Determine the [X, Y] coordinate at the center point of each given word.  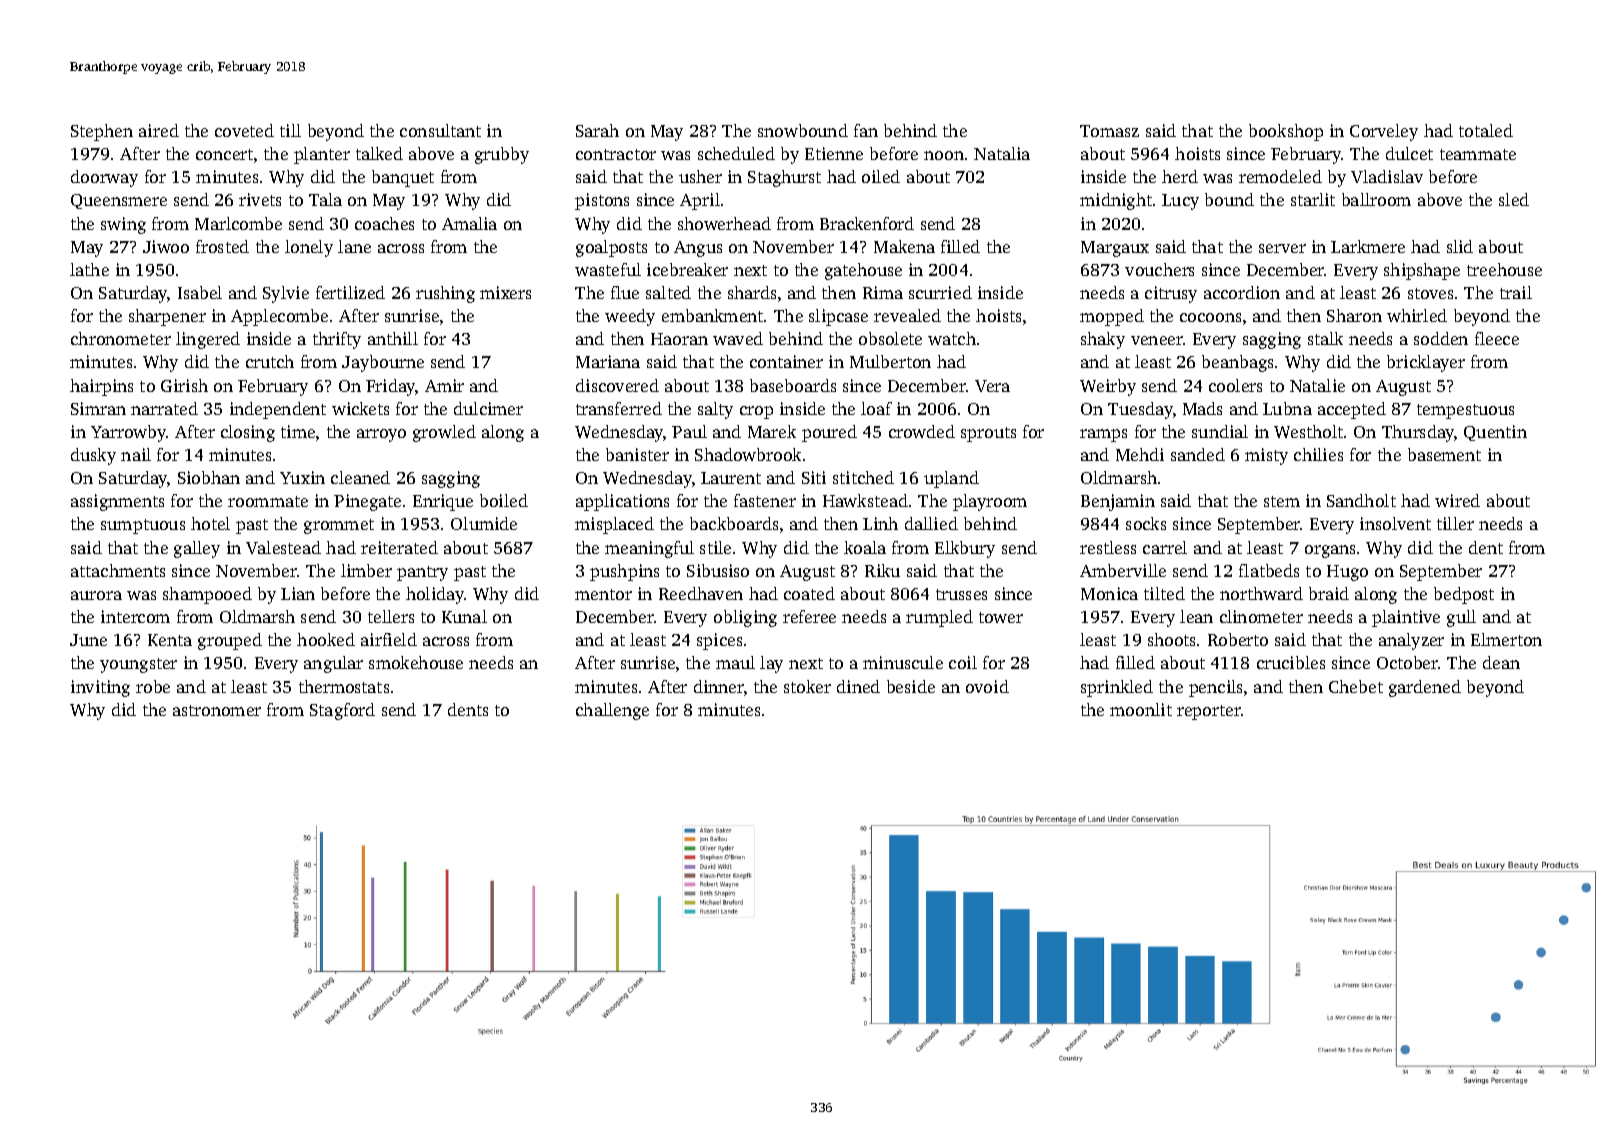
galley [197, 549]
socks [1146, 523]
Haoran [679, 339]
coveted [244, 130]
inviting [100, 688]
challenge [612, 711]
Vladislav [1387, 176]
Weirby [1108, 387]
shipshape [1422, 271]
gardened [1425, 688]
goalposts [611, 248]
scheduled [736, 153]
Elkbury [965, 549]
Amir [444, 385]
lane [354, 246]
